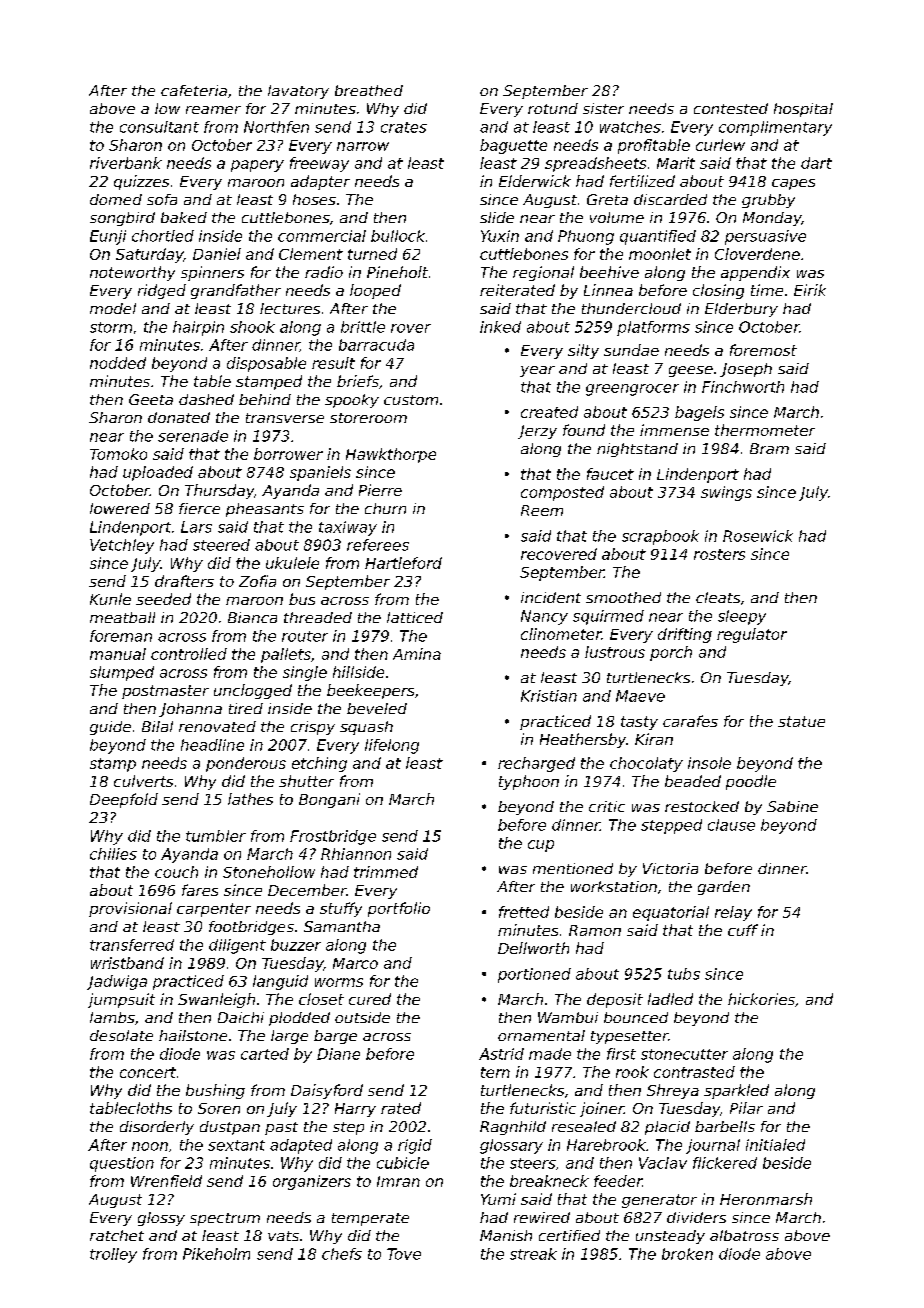 This image has width=924, height=1308. I want to click on chilies, so click(113, 854).
